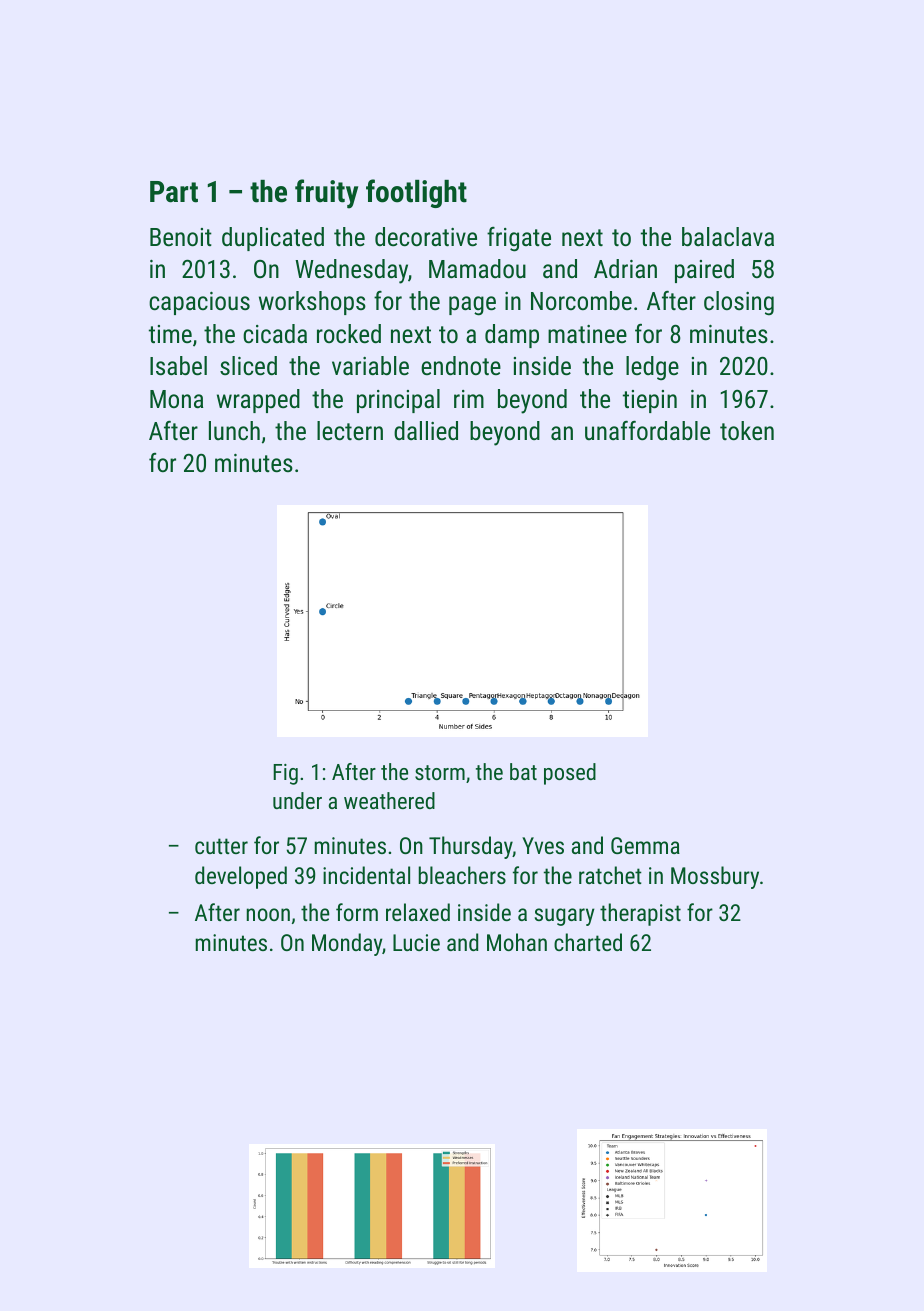  Describe the element at coordinates (728, 236) in the screenshot. I see `balaclava` at that location.
